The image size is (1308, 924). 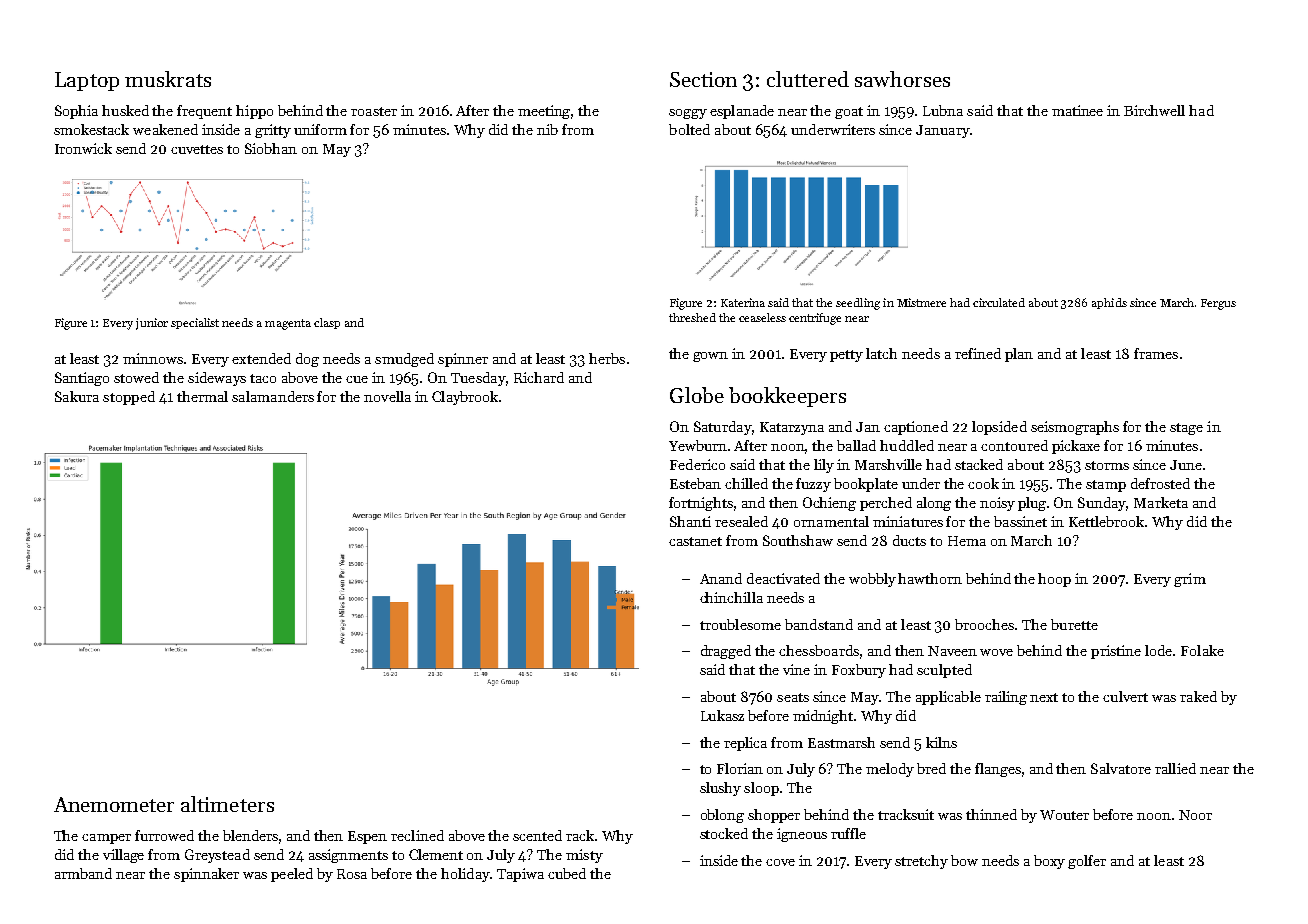 What do you see at coordinates (726, 652) in the screenshot?
I see `dragged` at bounding box center [726, 652].
